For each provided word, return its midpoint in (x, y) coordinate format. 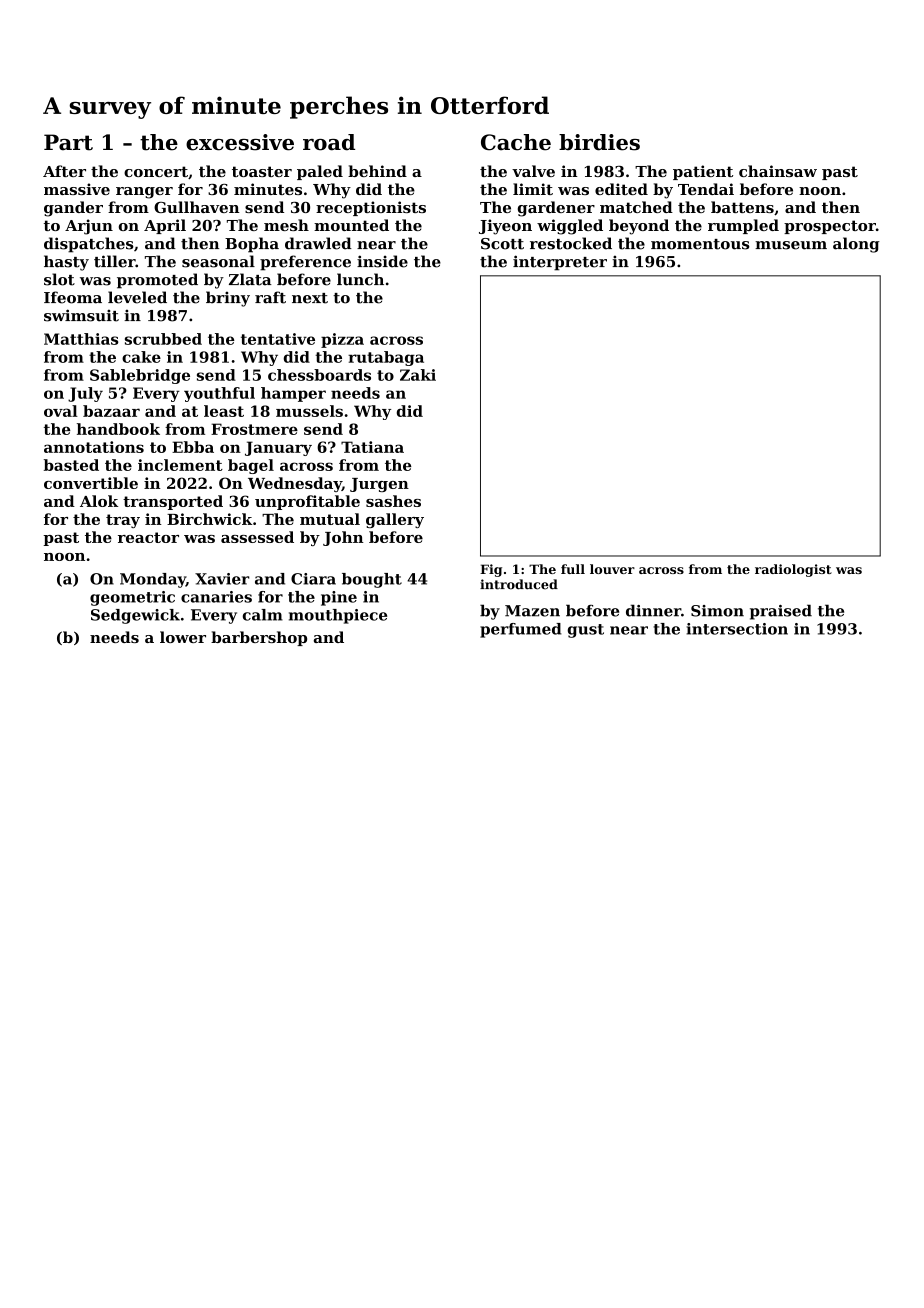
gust (586, 631)
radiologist (793, 570)
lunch (360, 279)
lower (183, 637)
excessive (240, 142)
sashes (393, 501)
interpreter (560, 263)
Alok (99, 501)
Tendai (706, 189)
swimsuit (81, 315)
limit (533, 189)
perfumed (521, 630)
